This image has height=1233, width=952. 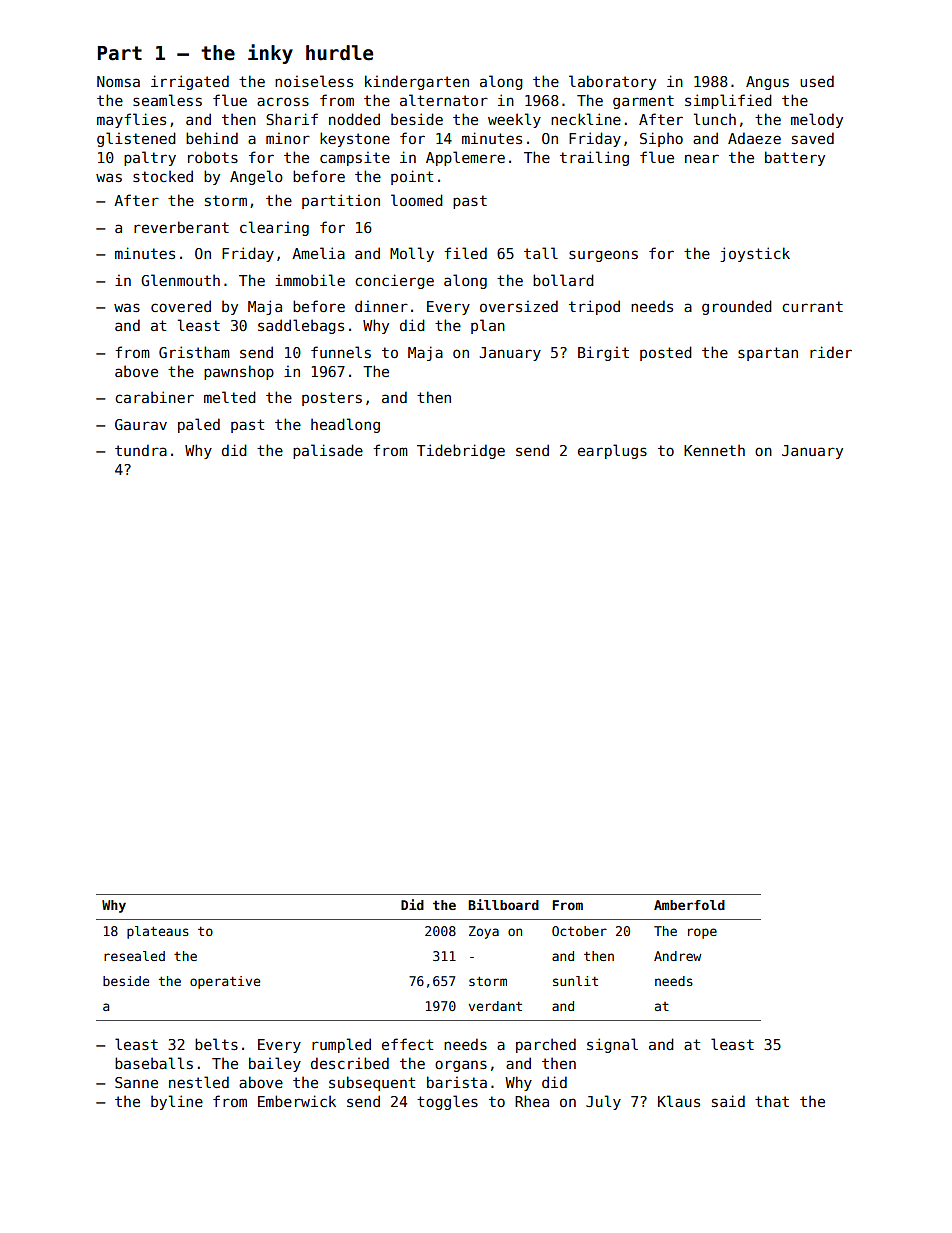 I want to click on Billboard, so click(x=503, y=904).
